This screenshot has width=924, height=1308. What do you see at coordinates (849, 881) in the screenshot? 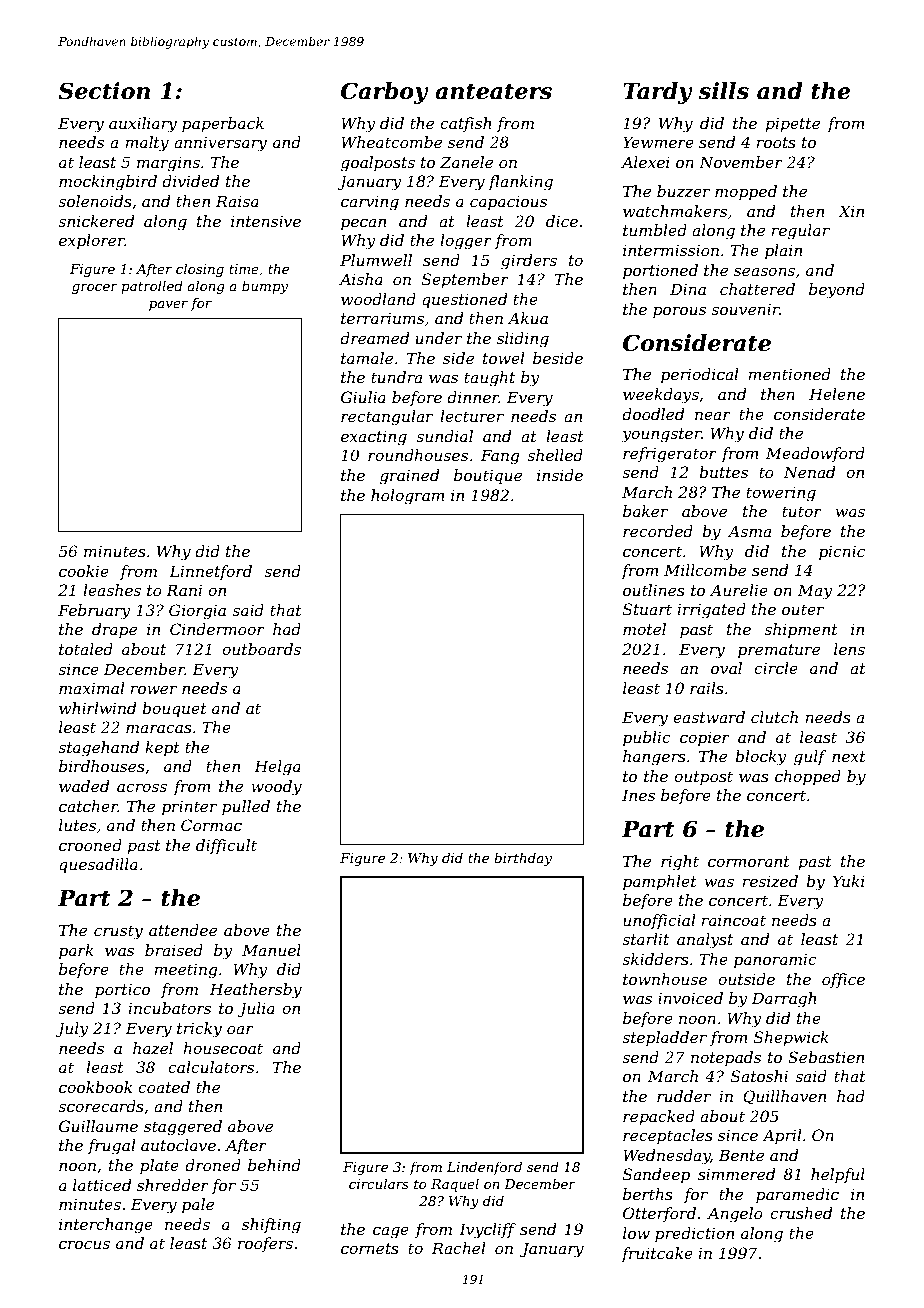
I see `Yuki` at bounding box center [849, 881].
